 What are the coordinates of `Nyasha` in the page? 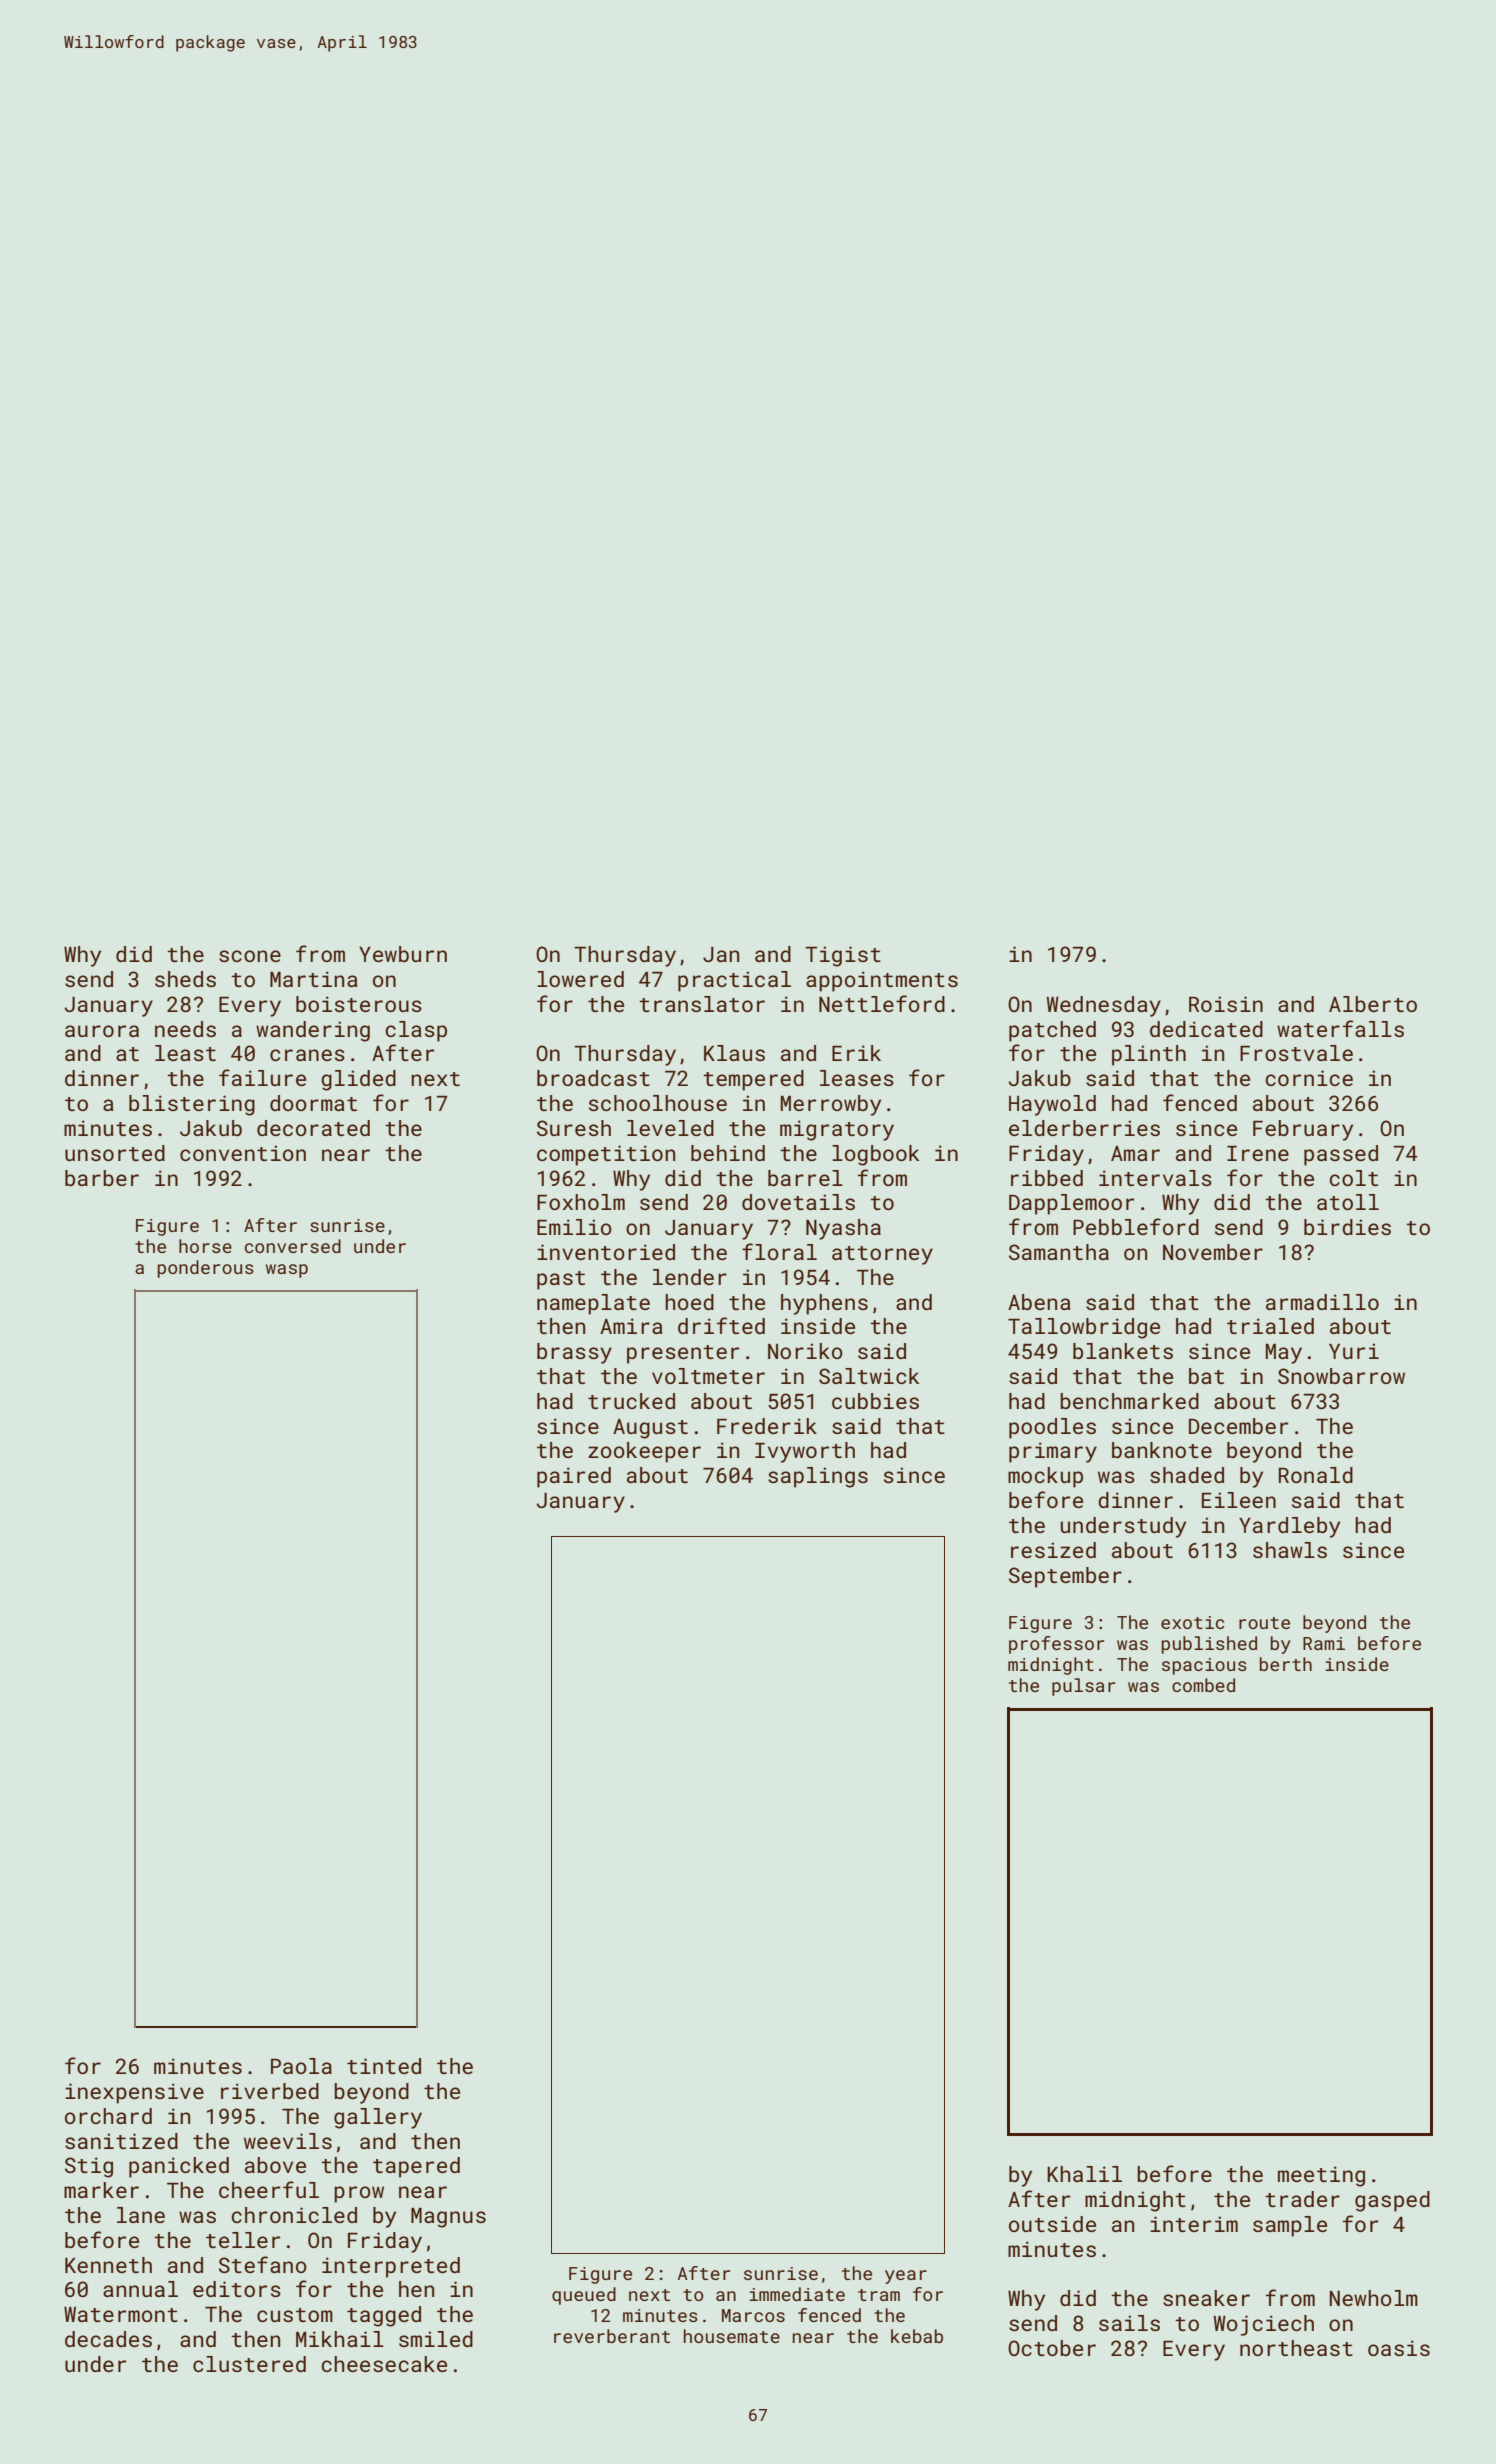 It's located at (843, 1229).
